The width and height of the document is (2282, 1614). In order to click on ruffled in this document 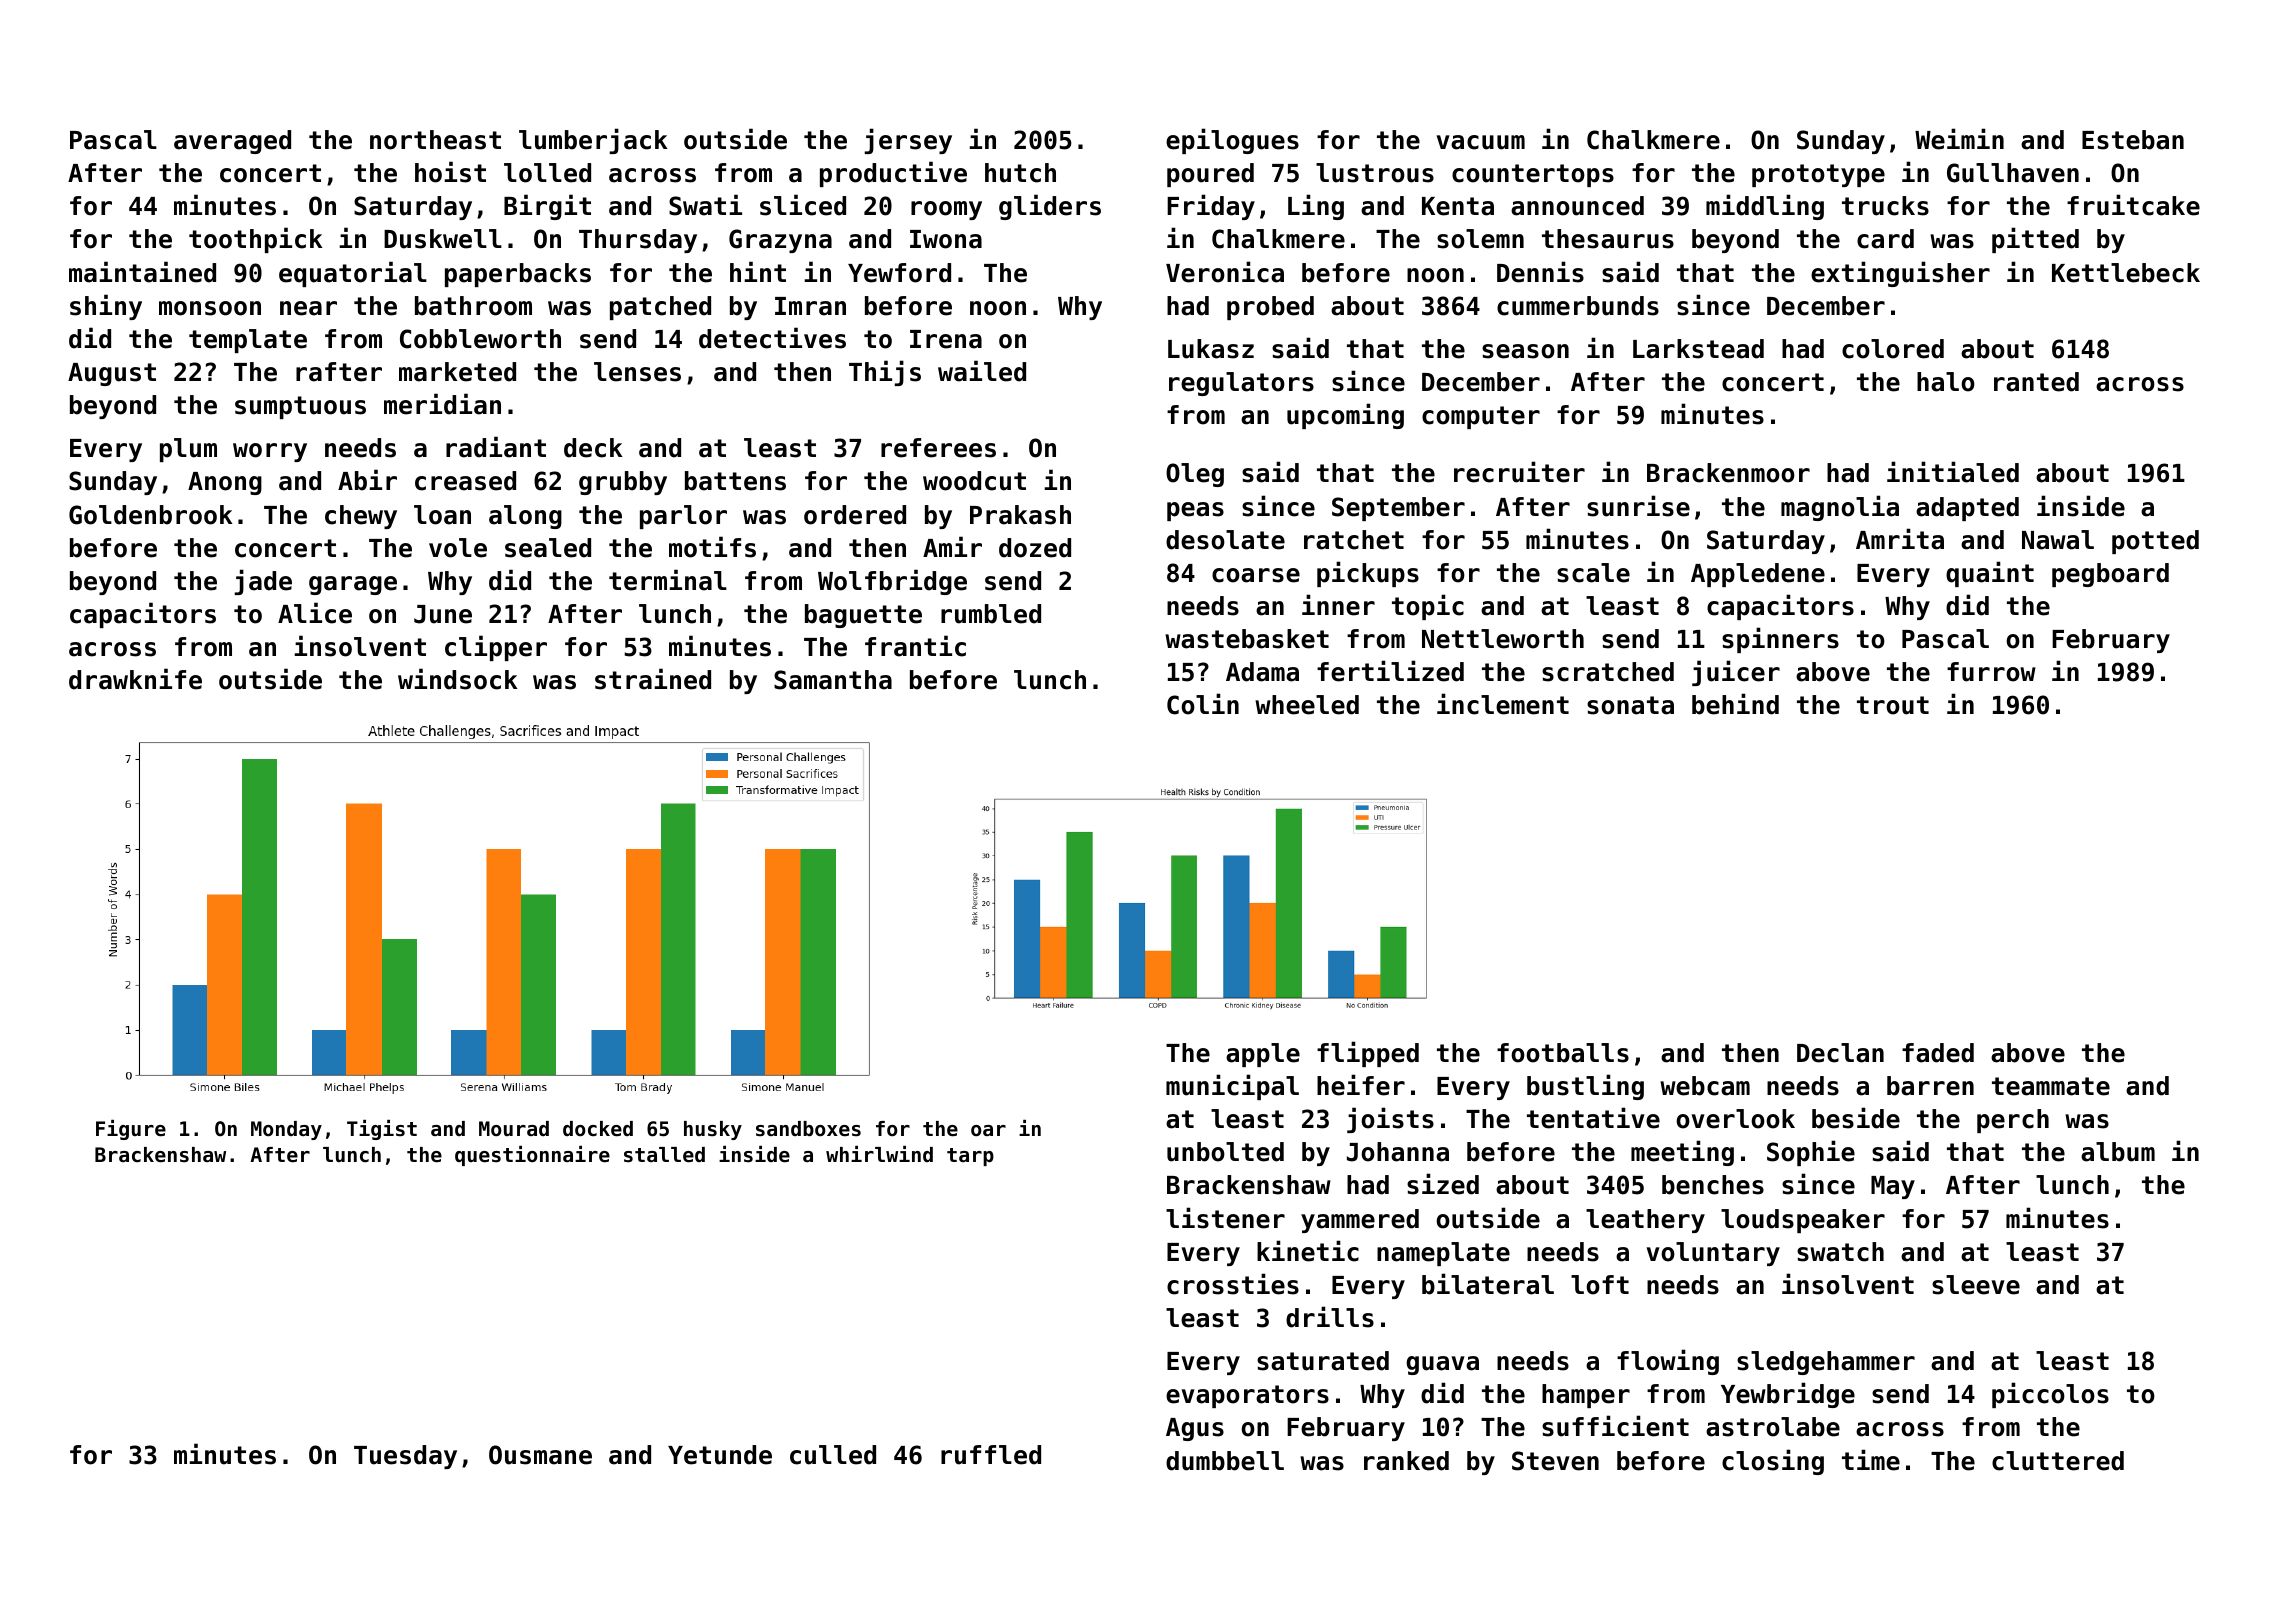, I will do `click(991, 1455)`.
